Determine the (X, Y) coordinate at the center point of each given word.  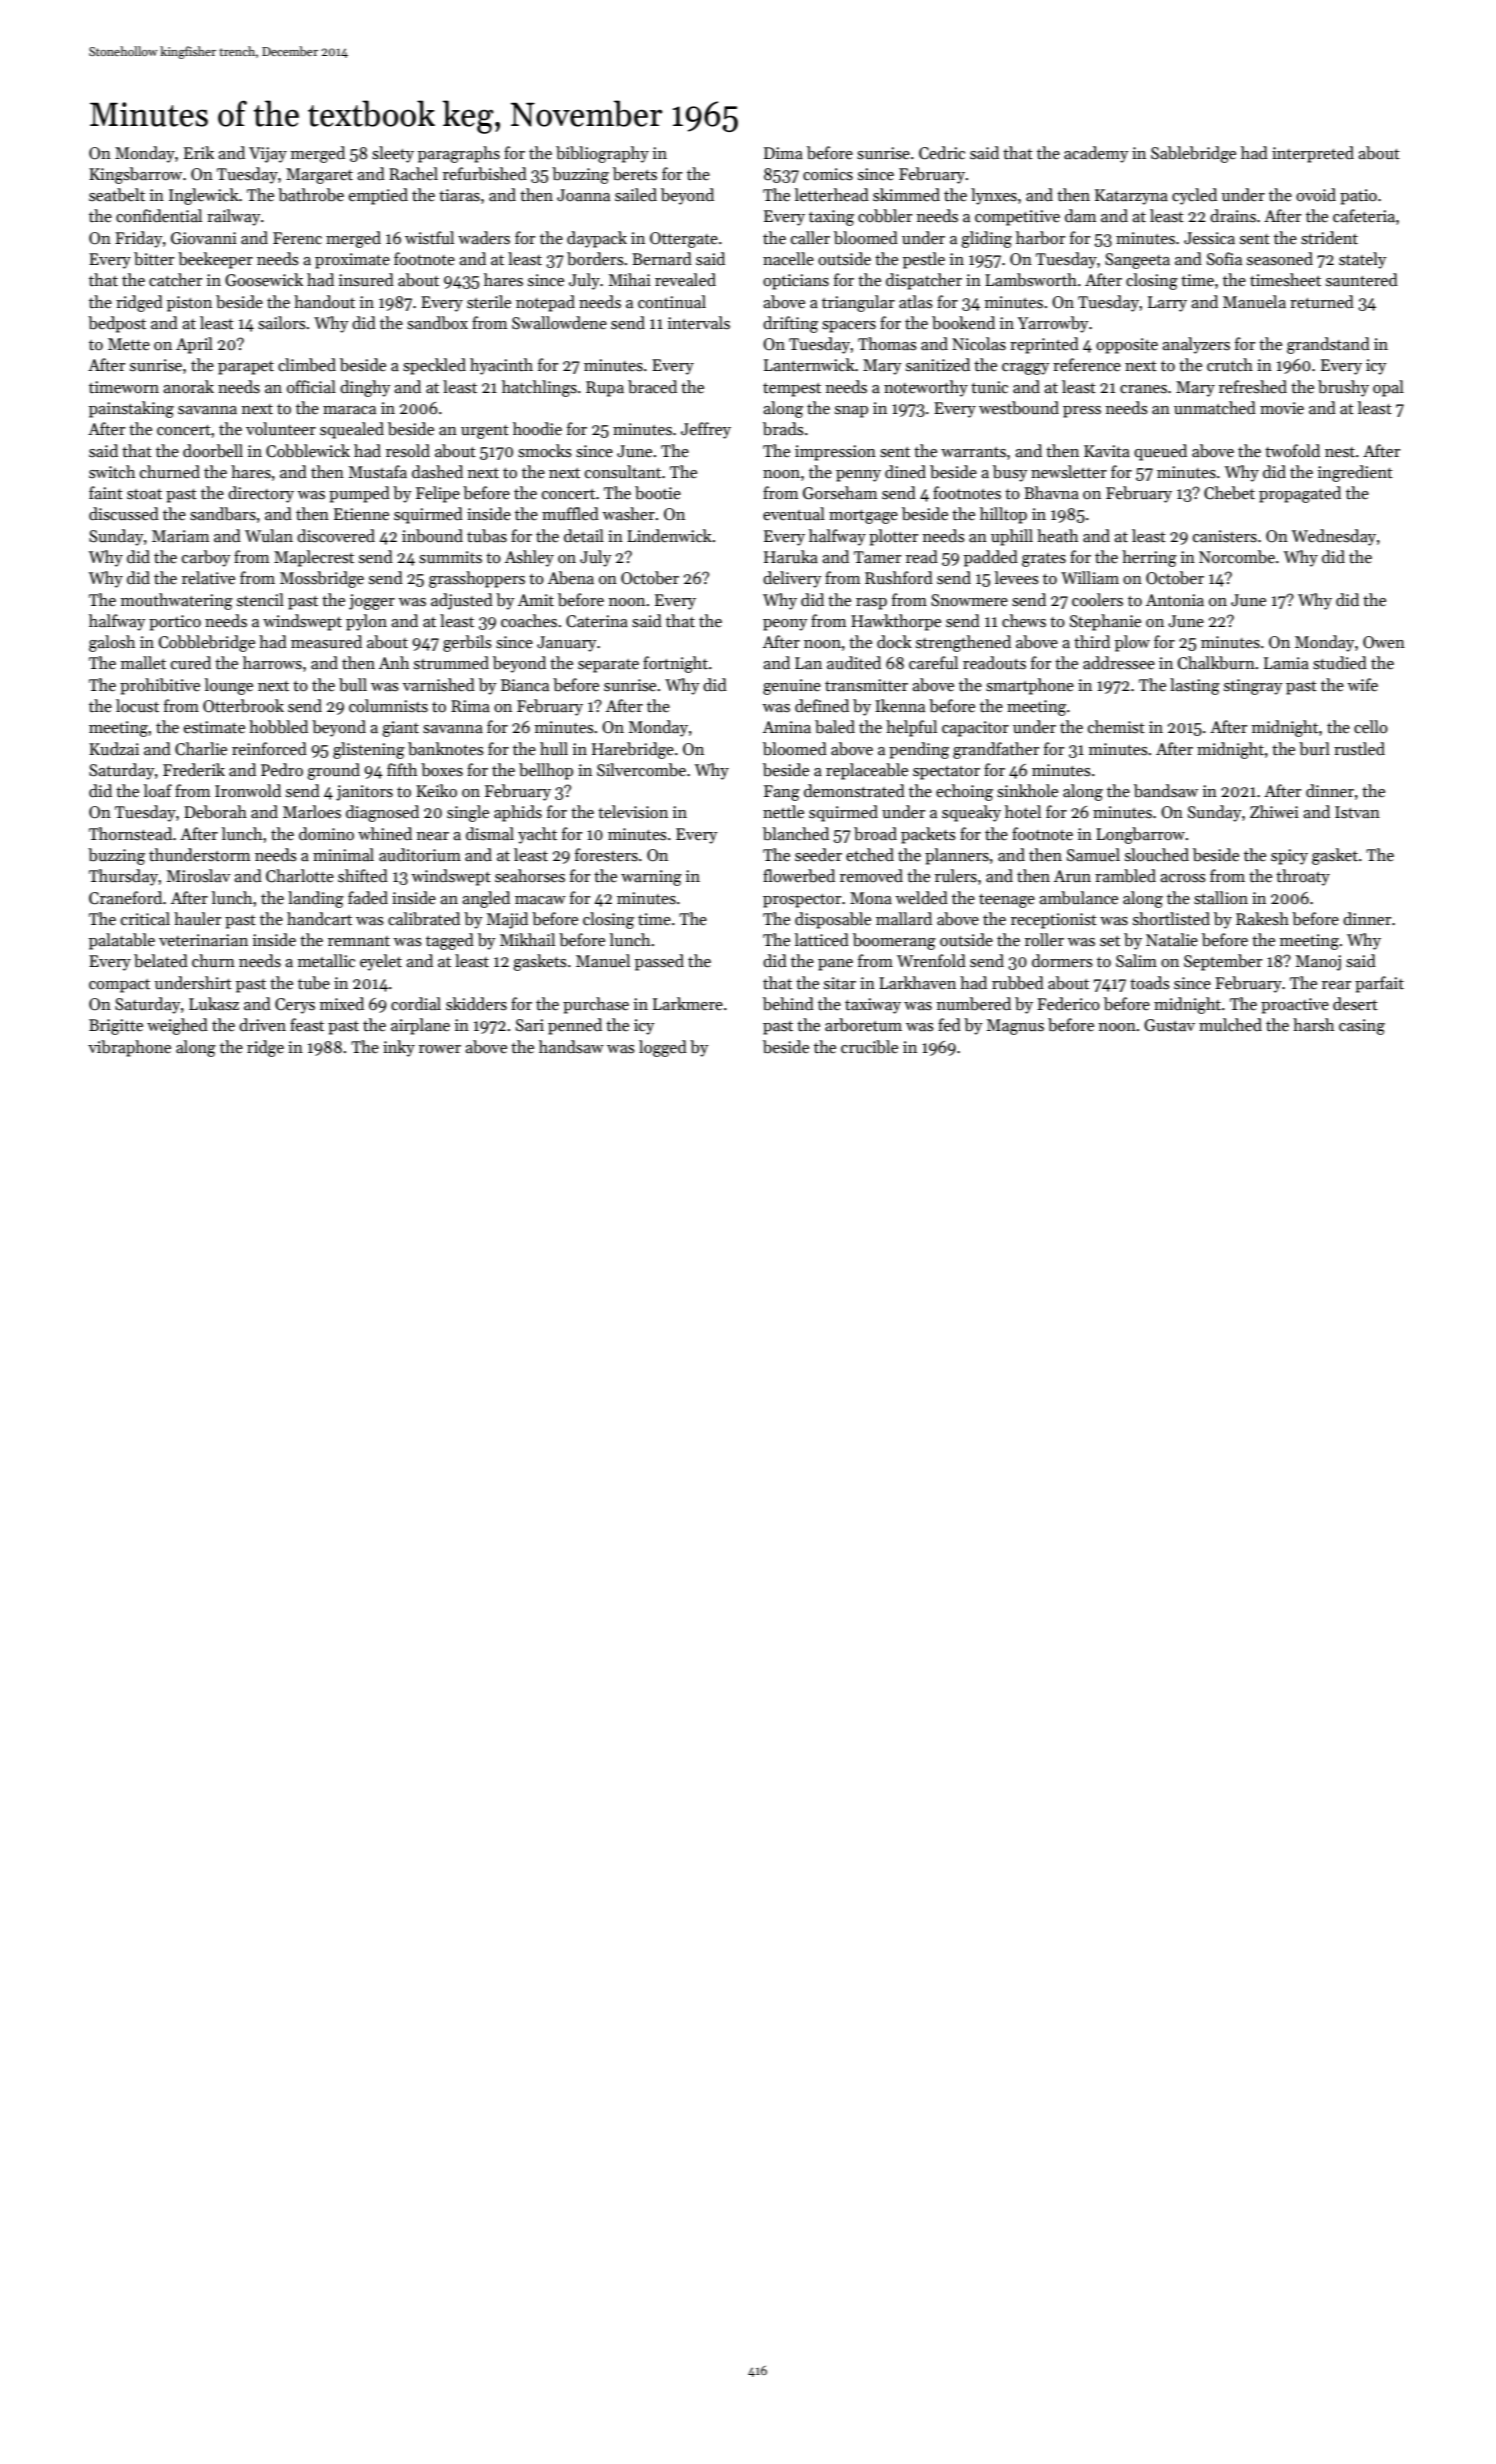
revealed (685, 280)
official (311, 387)
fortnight (675, 664)
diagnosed (382, 813)
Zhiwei (1274, 812)
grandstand (1328, 345)
